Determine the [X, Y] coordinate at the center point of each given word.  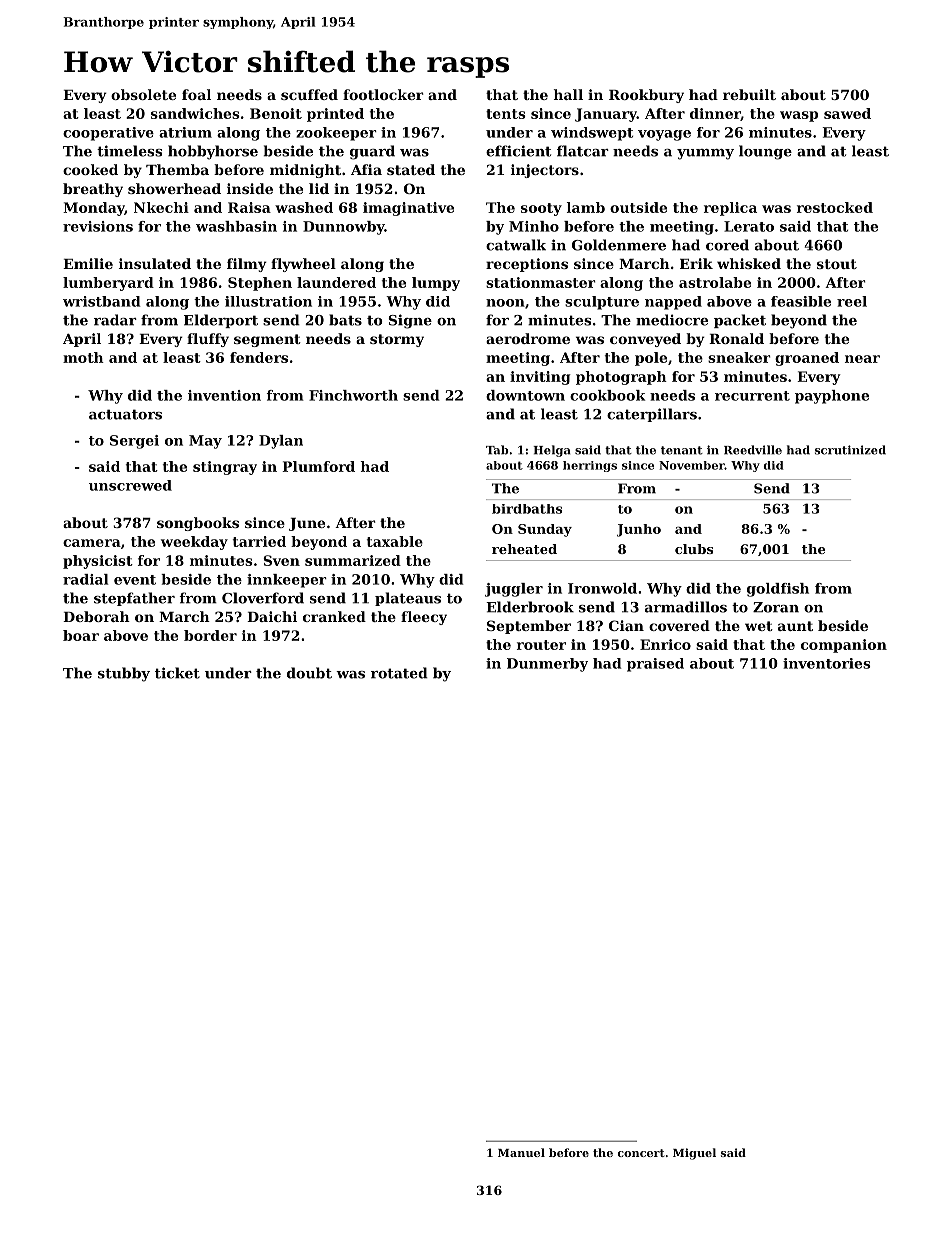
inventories [827, 663]
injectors [545, 171]
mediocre [672, 320]
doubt [309, 673]
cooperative [108, 134]
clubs [694, 549]
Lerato [749, 226]
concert [641, 1153]
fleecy [424, 618]
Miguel [694, 1154]
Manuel [521, 1152]
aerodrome [528, 338]
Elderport [221, 321]
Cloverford [263, 598]
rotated [399, 673]
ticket [177, 673]
